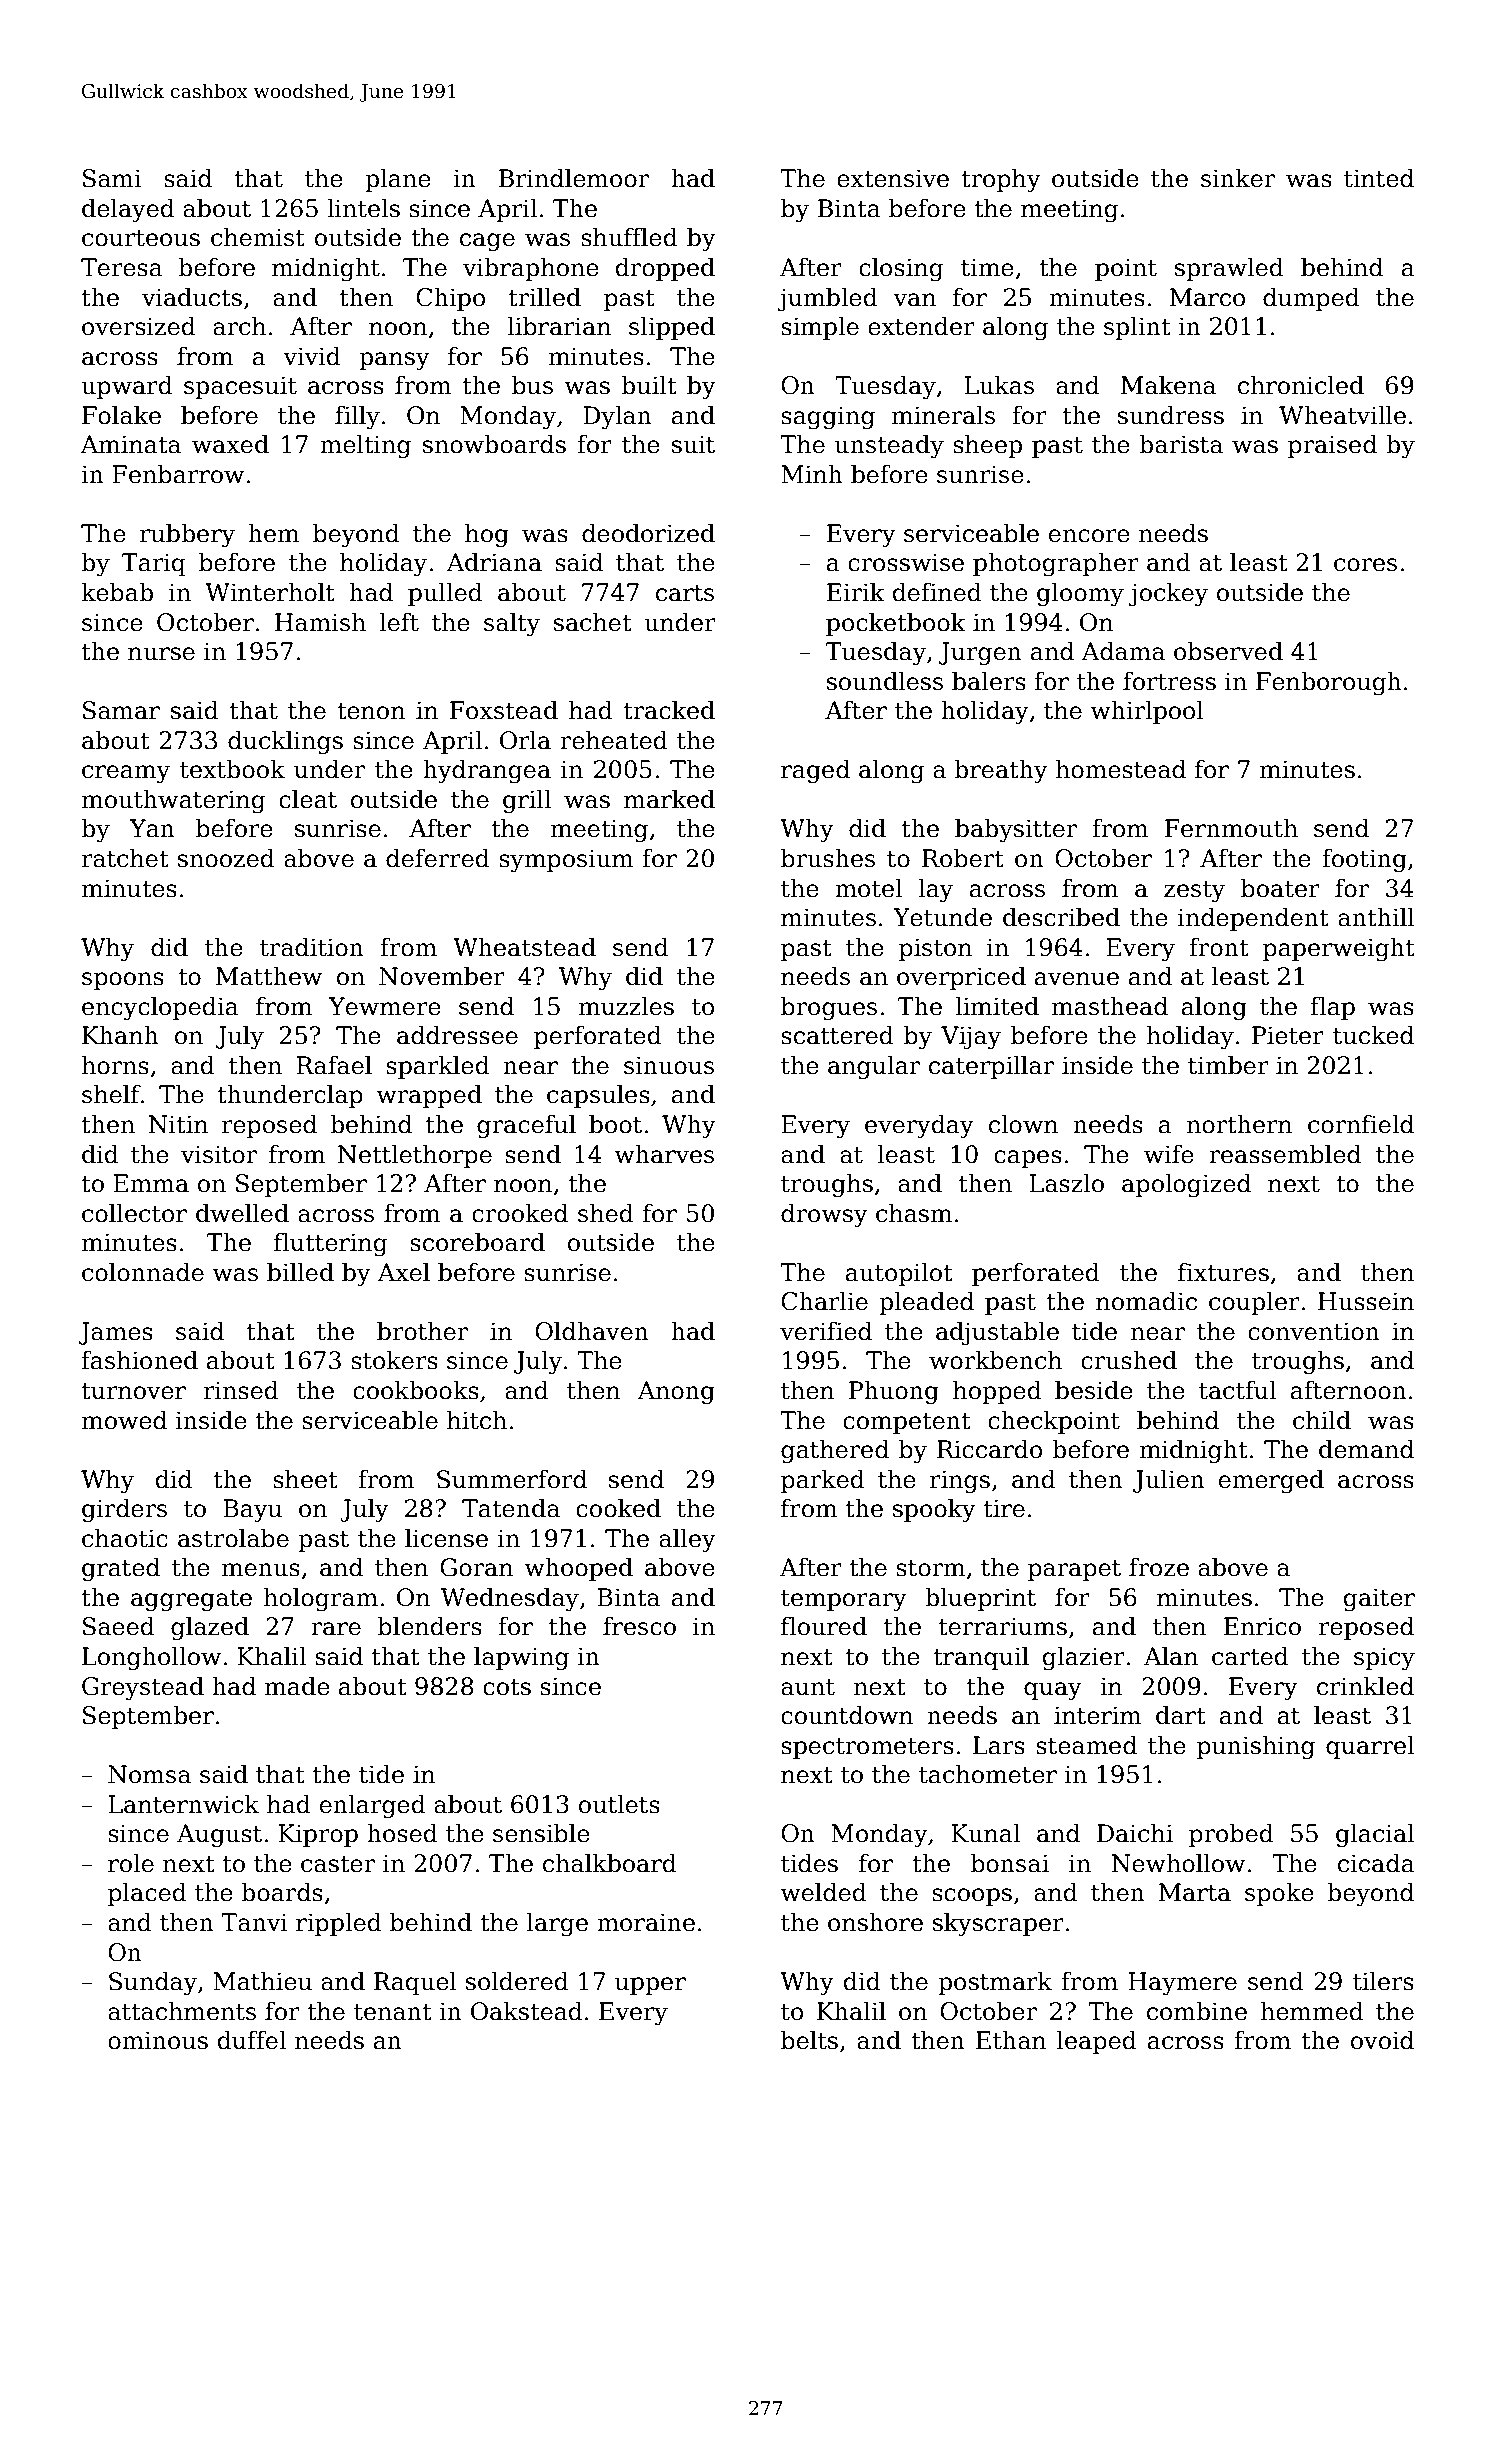 This screenshot has height=2464, width=1496. What do you see at coordinates (1097, 2042) in the screenshot?
I see `leaped` at bounding box center [1097, 2042].
